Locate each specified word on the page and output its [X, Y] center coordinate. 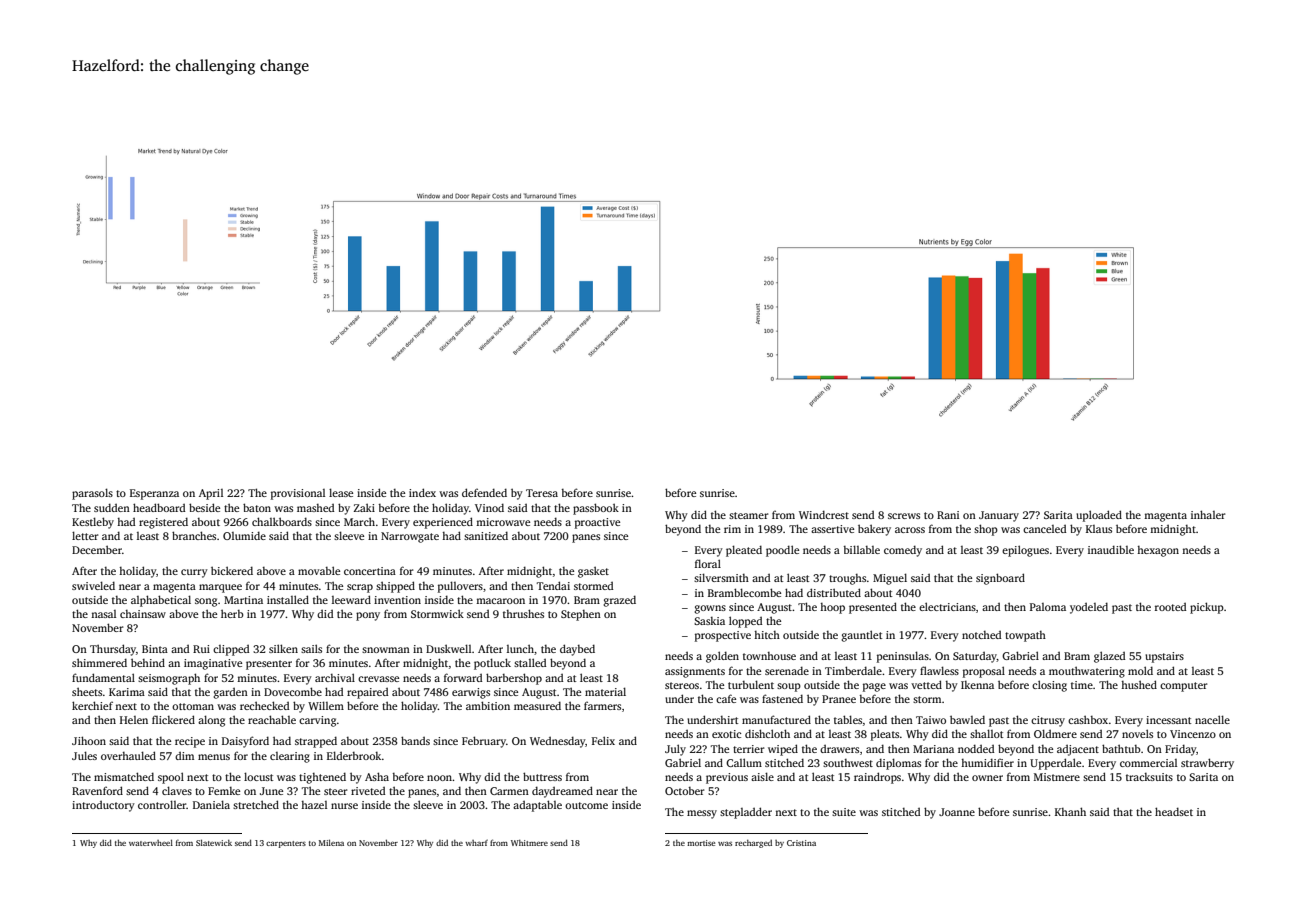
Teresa [542, 493]
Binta [155, 649]
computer [1184, 687]
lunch [520, 648]
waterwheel [151, 842]
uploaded [1099, 516]
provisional [298, 494]
